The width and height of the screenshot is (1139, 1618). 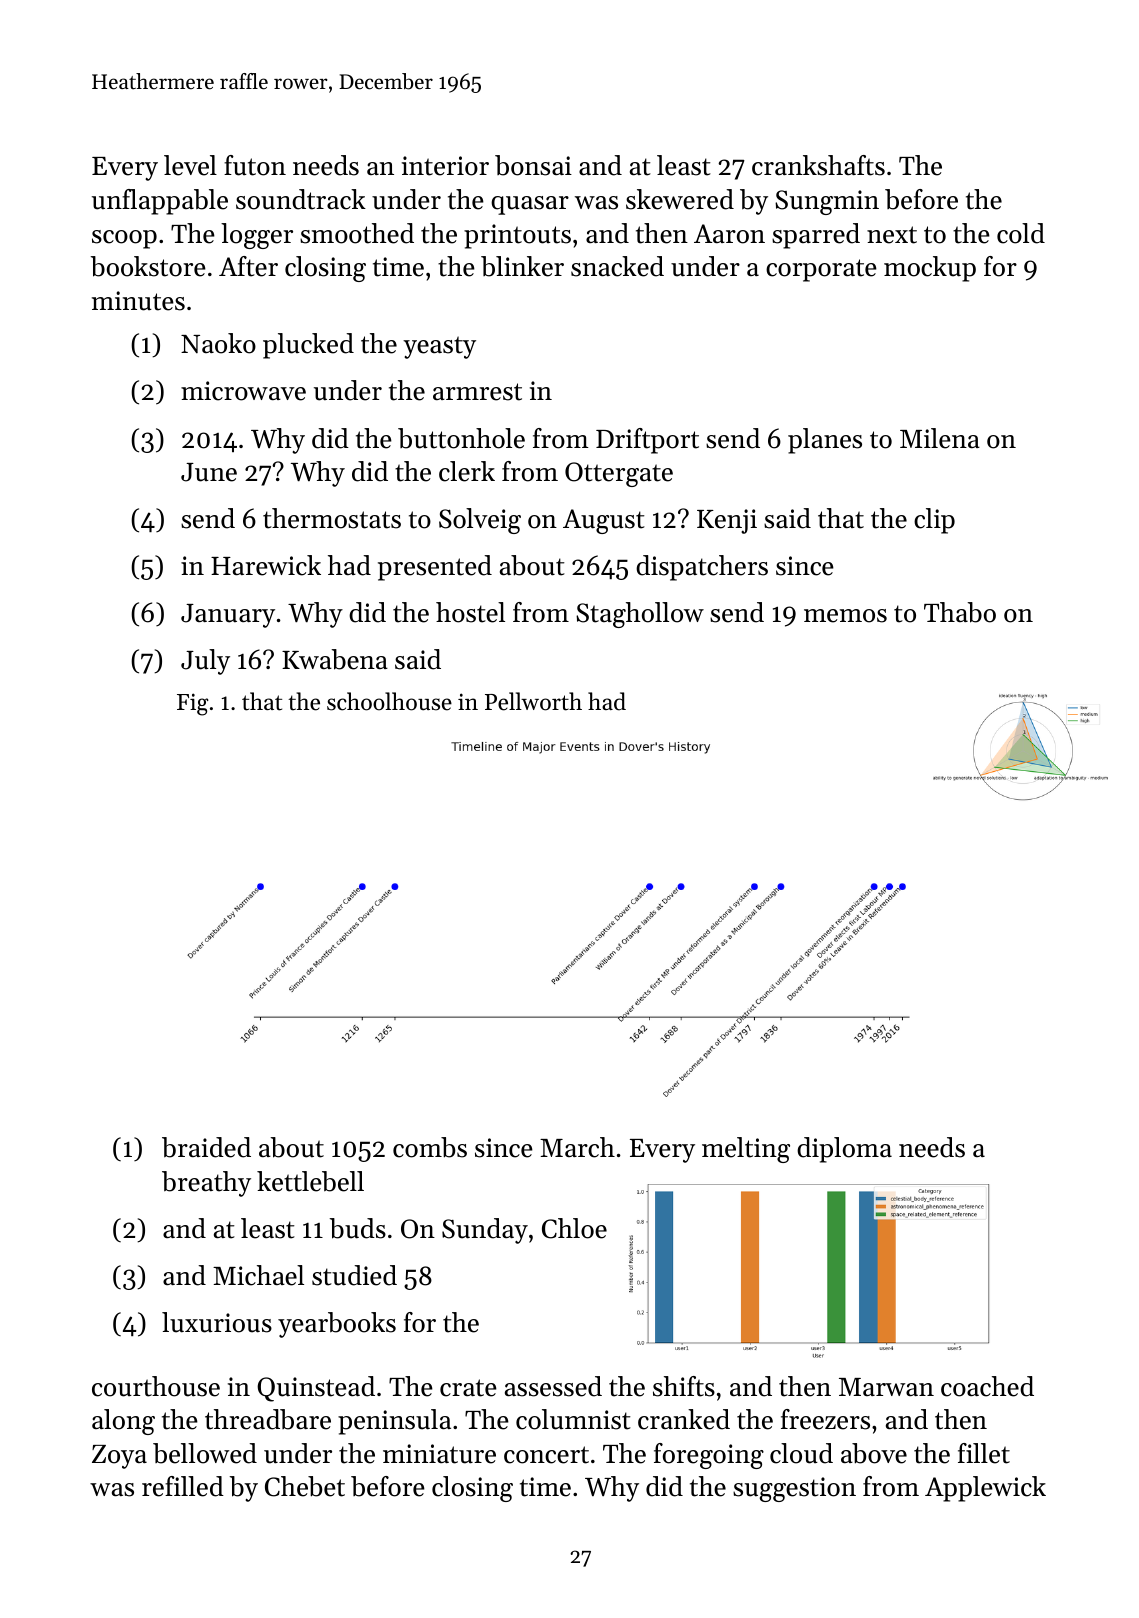 What do you see at coordinates (124, 239) in the screenshot?
I see `scoop` at bounding box center [124, 239].
